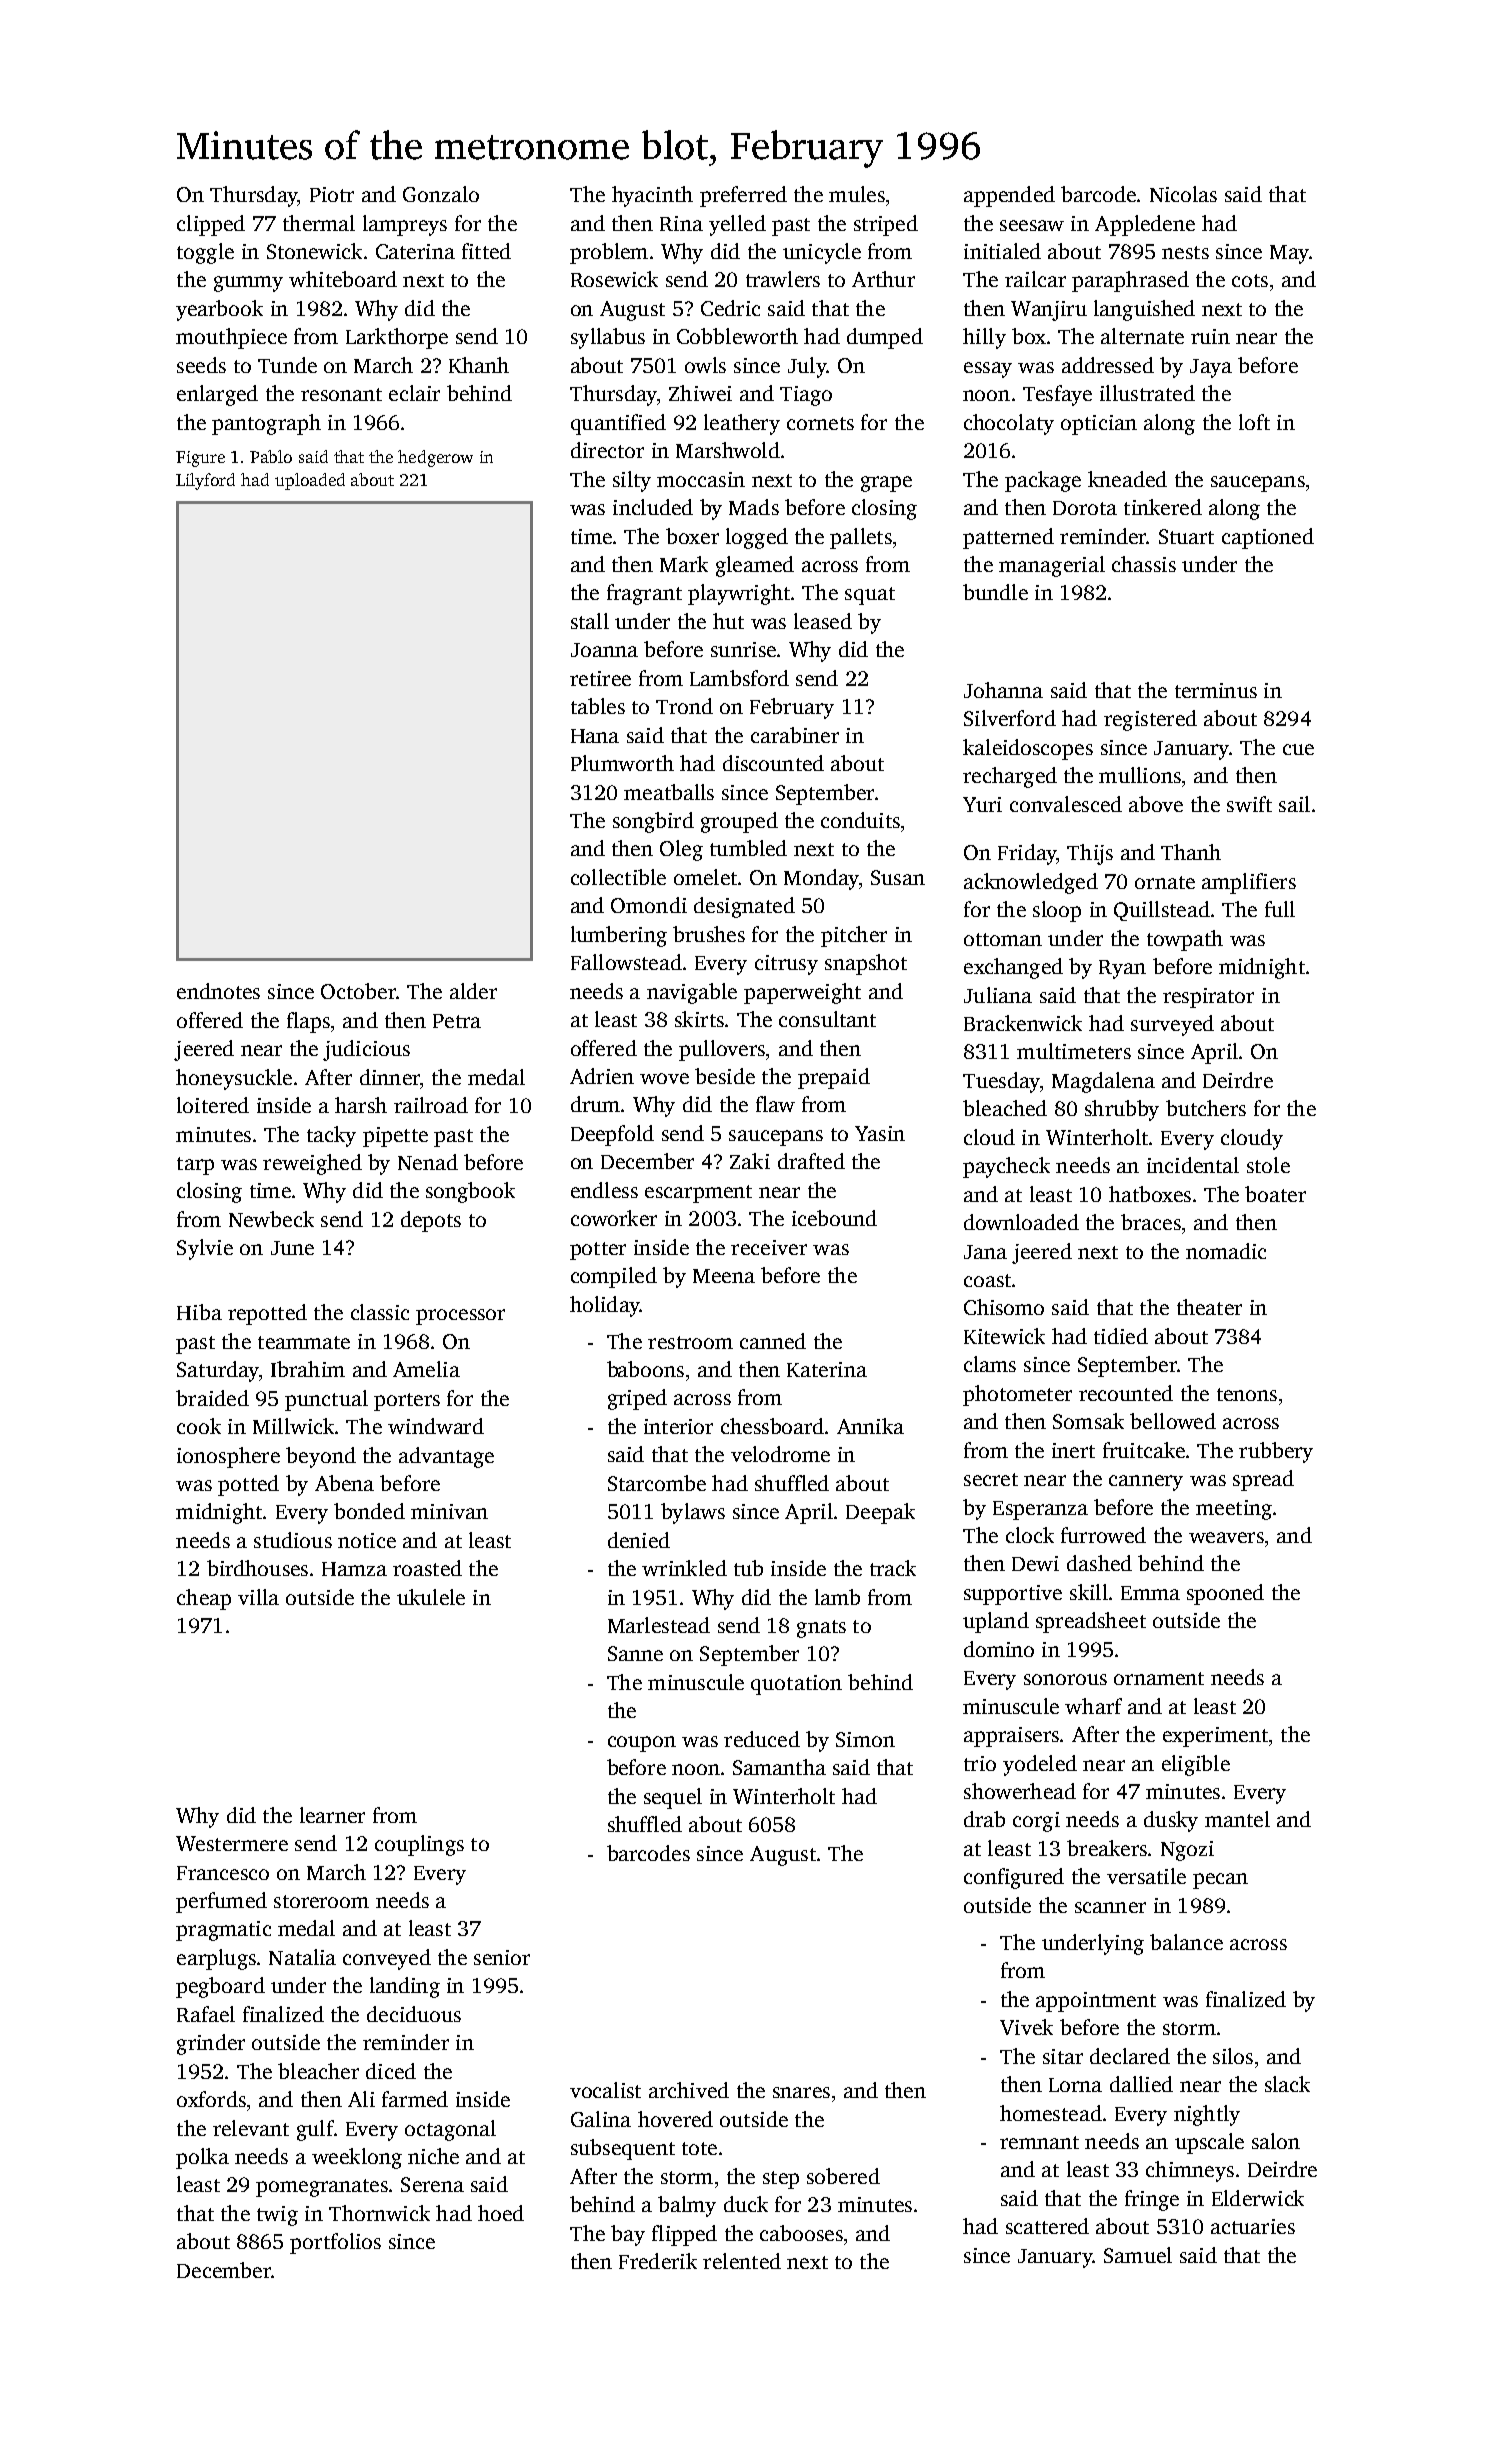 The width and height of the document is (1496, 2464). I want to click on deciduous, so click(414, 2014).
